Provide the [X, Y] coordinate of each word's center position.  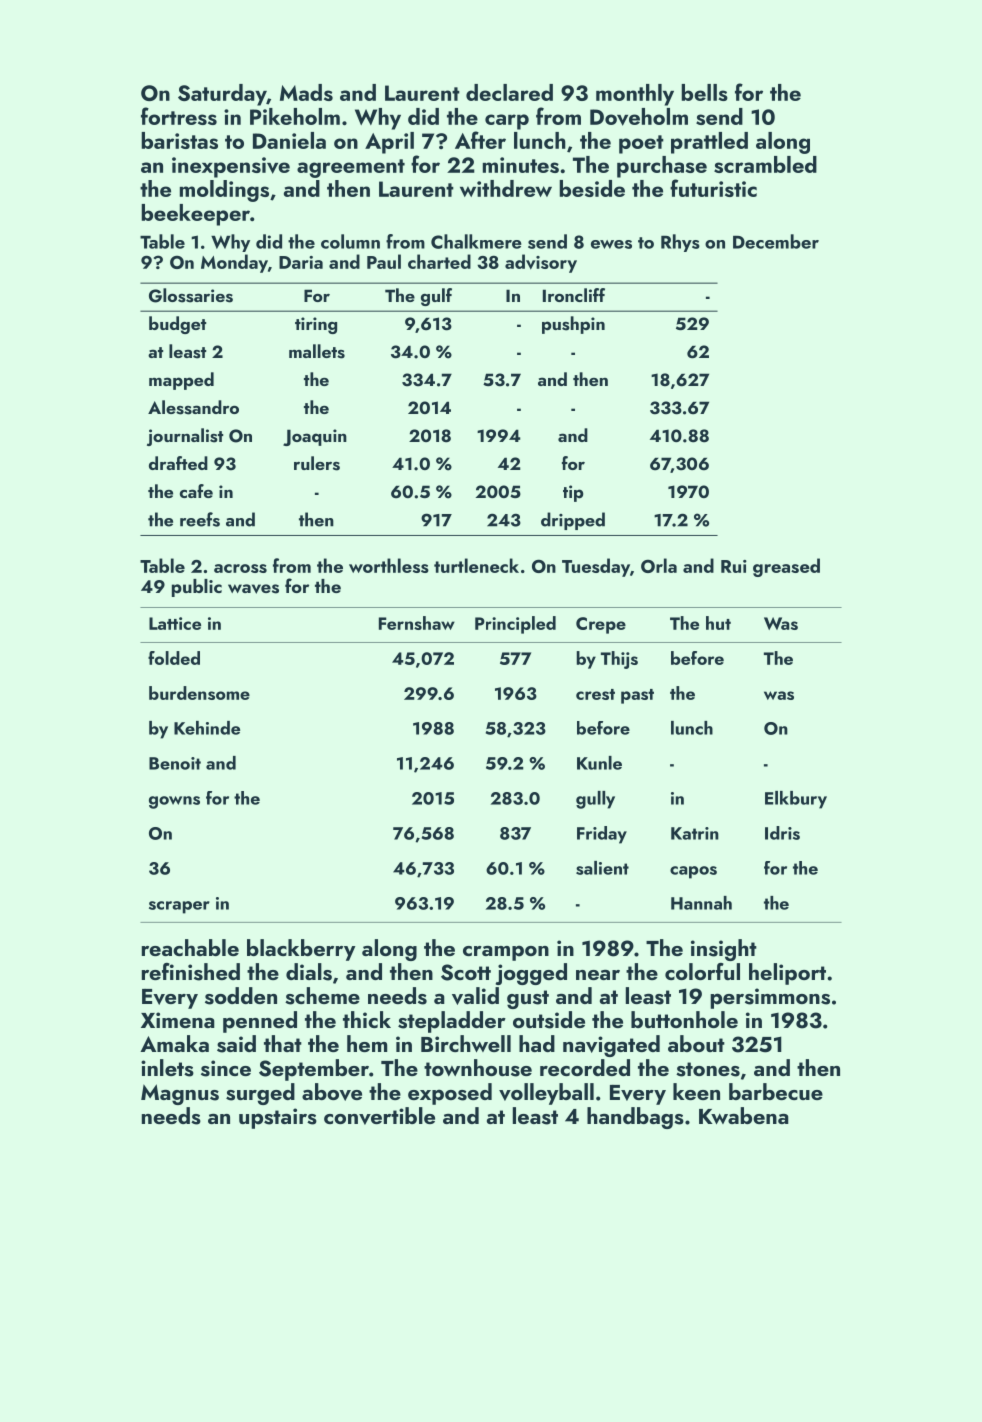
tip [573, 493]
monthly [635, 95]
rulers [317, 463]
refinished [191, 972]
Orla [659, 565]
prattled [709, 143]
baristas [179, 140]
